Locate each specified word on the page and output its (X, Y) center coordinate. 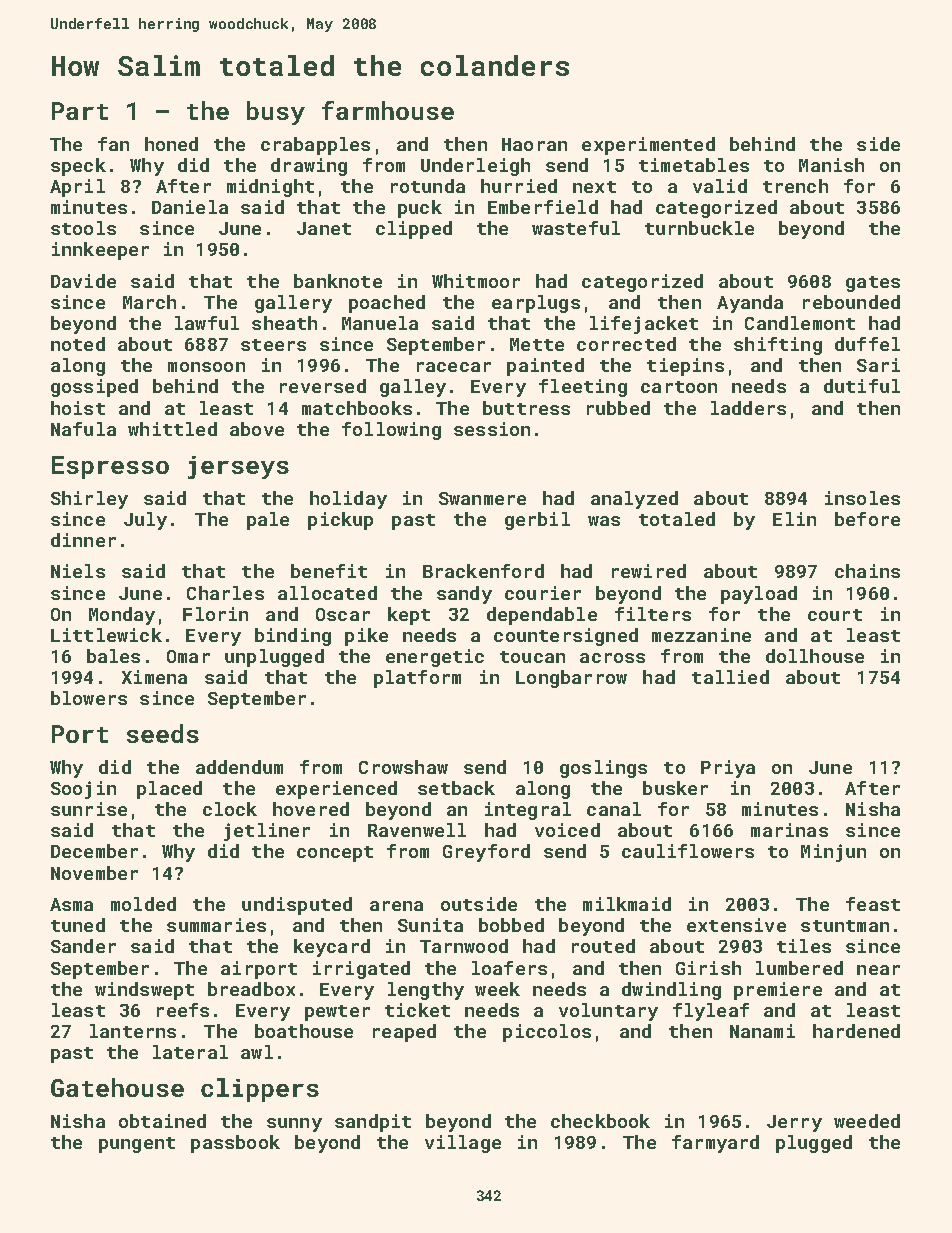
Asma (71, 904)
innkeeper (100, 251)
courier (543, 593)
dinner (83, 540)
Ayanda (750, 304)
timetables (694, 165)
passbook (235, 1144)
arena (396, 906)
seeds (163, 733)
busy (276, 113)
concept (335, 854)
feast (873, 904)
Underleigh (475, 167)
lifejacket (644, 325)
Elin (794, 519)
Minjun (833, 853)
